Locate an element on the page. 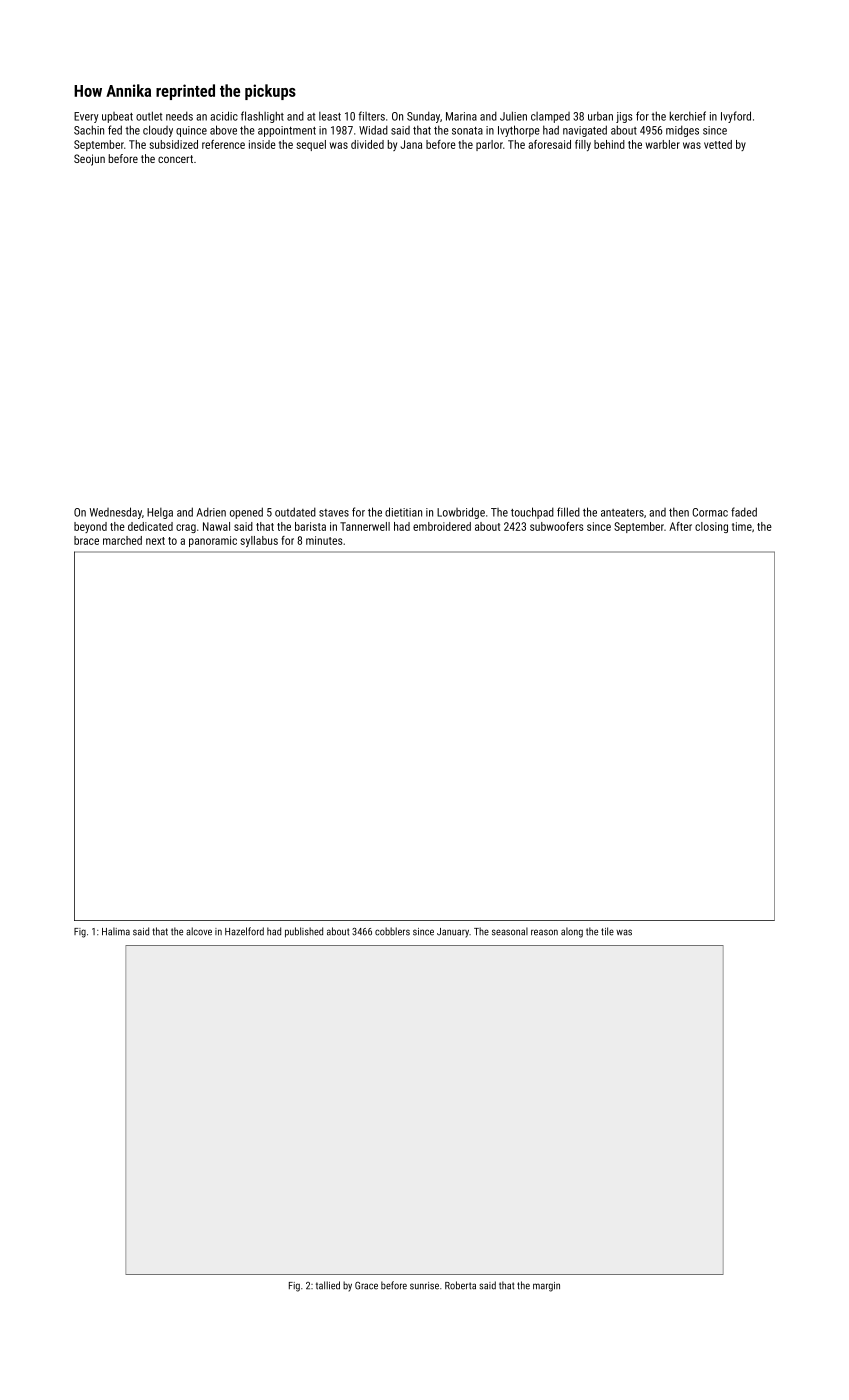 The image size is (849, 1400). margin is located at coordinates (546, 1287).
